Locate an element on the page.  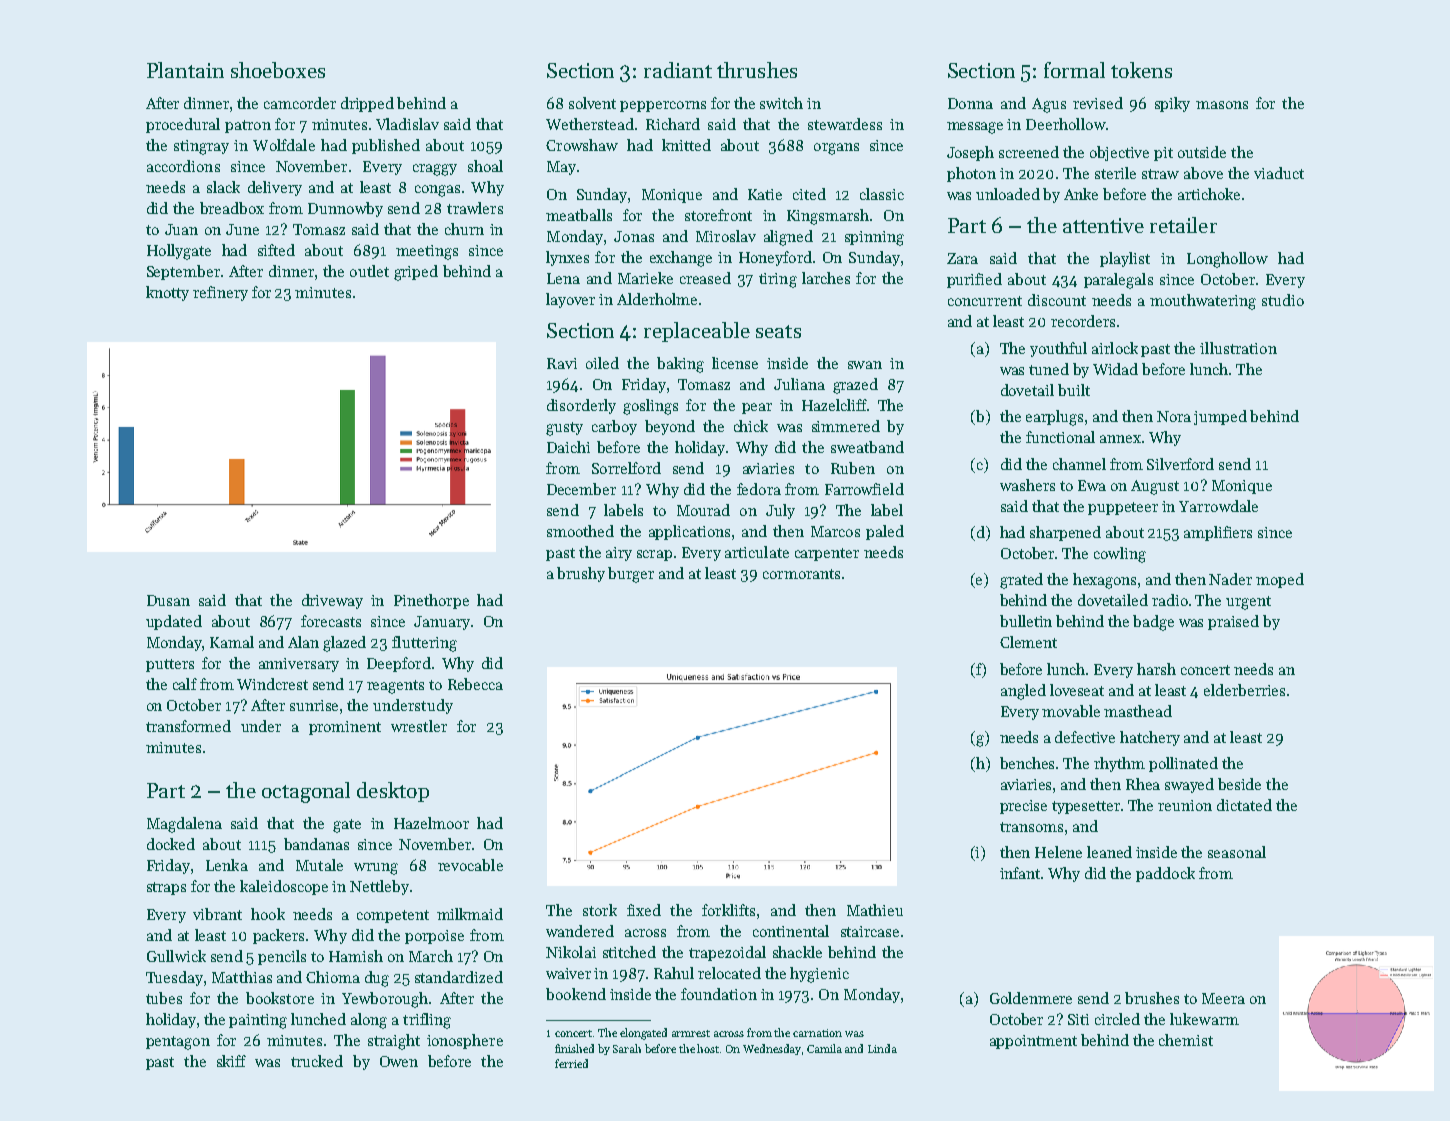
masthead is located at coordinates (1138, 711).
